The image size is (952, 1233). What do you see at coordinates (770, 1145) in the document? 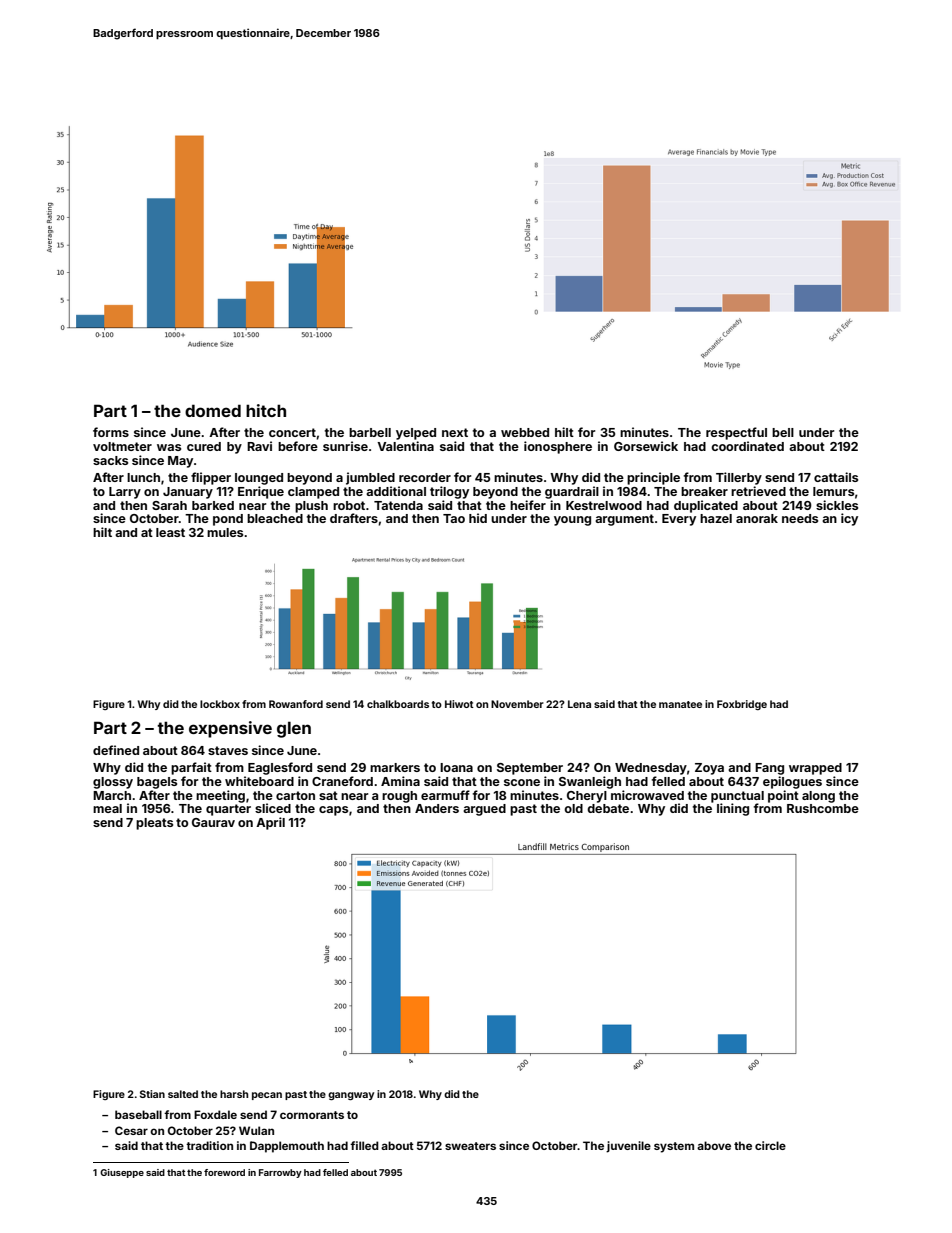
I see `circle` at bounding box center [770, 1145].
